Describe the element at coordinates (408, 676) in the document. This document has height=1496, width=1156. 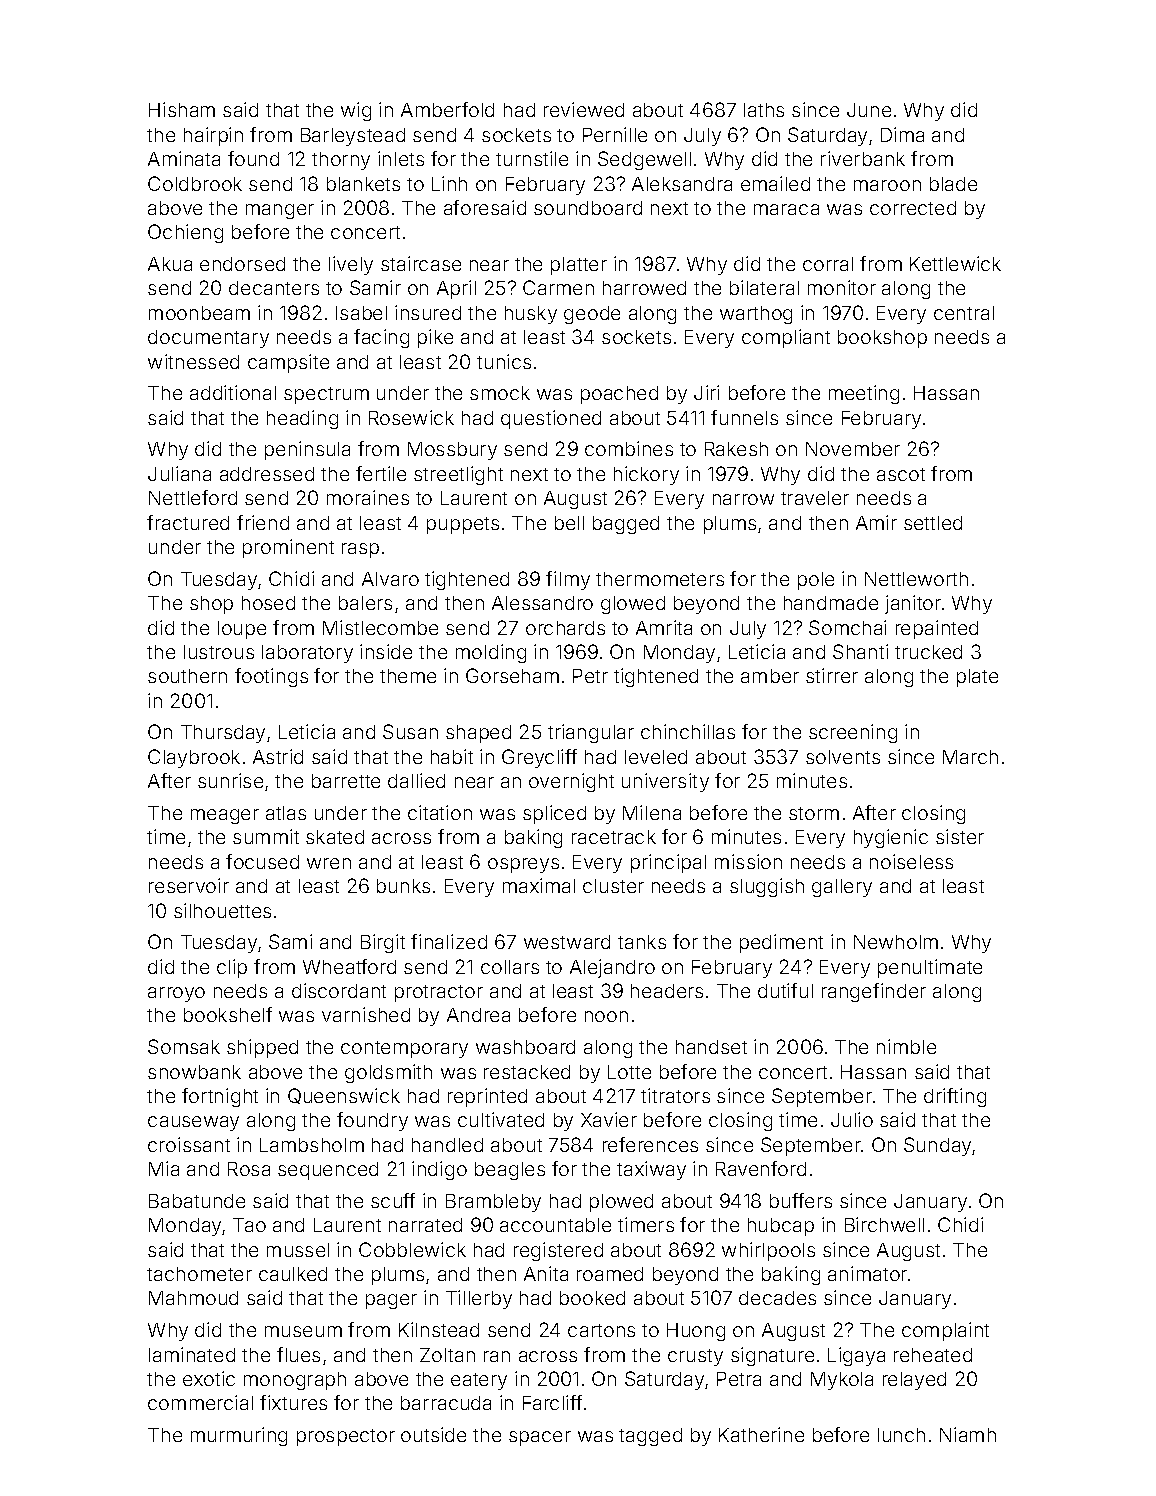
I see `theme` at that location.
